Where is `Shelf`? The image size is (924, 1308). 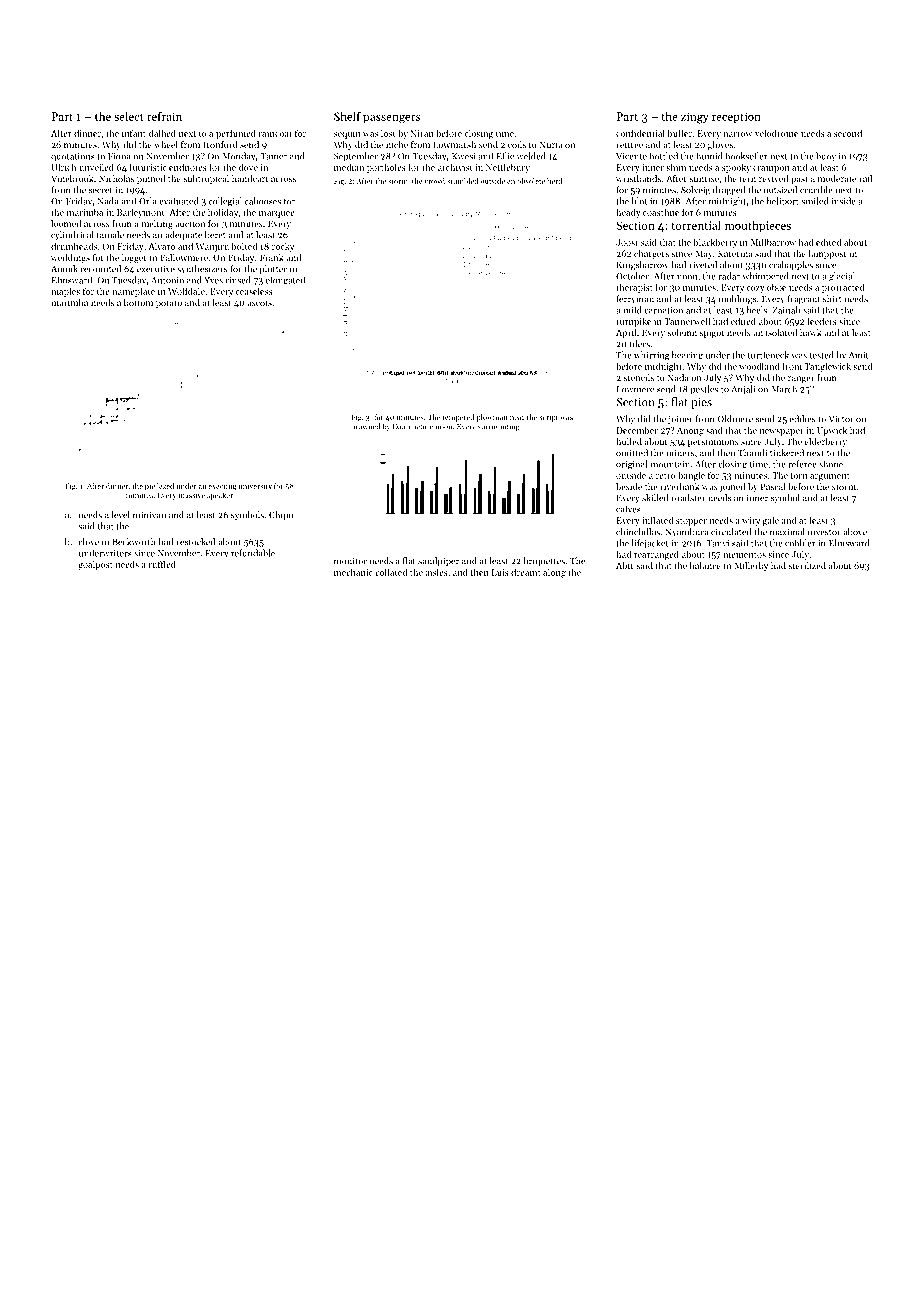
Shelf is located at coordinates (347, 116).
